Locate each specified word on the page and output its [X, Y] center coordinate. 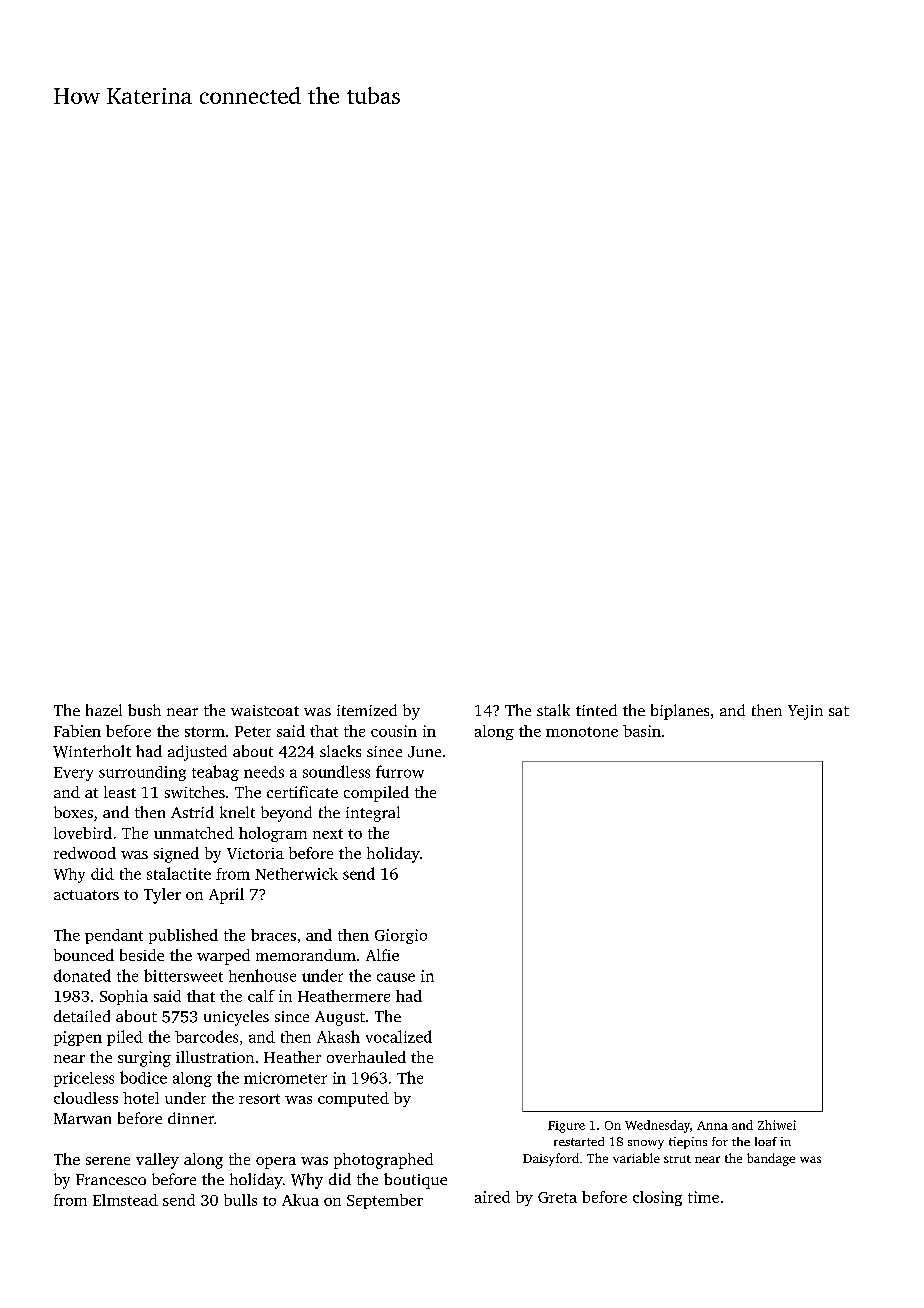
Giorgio [401, 936]
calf [261, 996]
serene [108, 1161]
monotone [582, 732]
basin [642, 731]
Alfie [382, 955]
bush [144, 710]
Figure [566, 1127]
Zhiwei [777, 1125]
